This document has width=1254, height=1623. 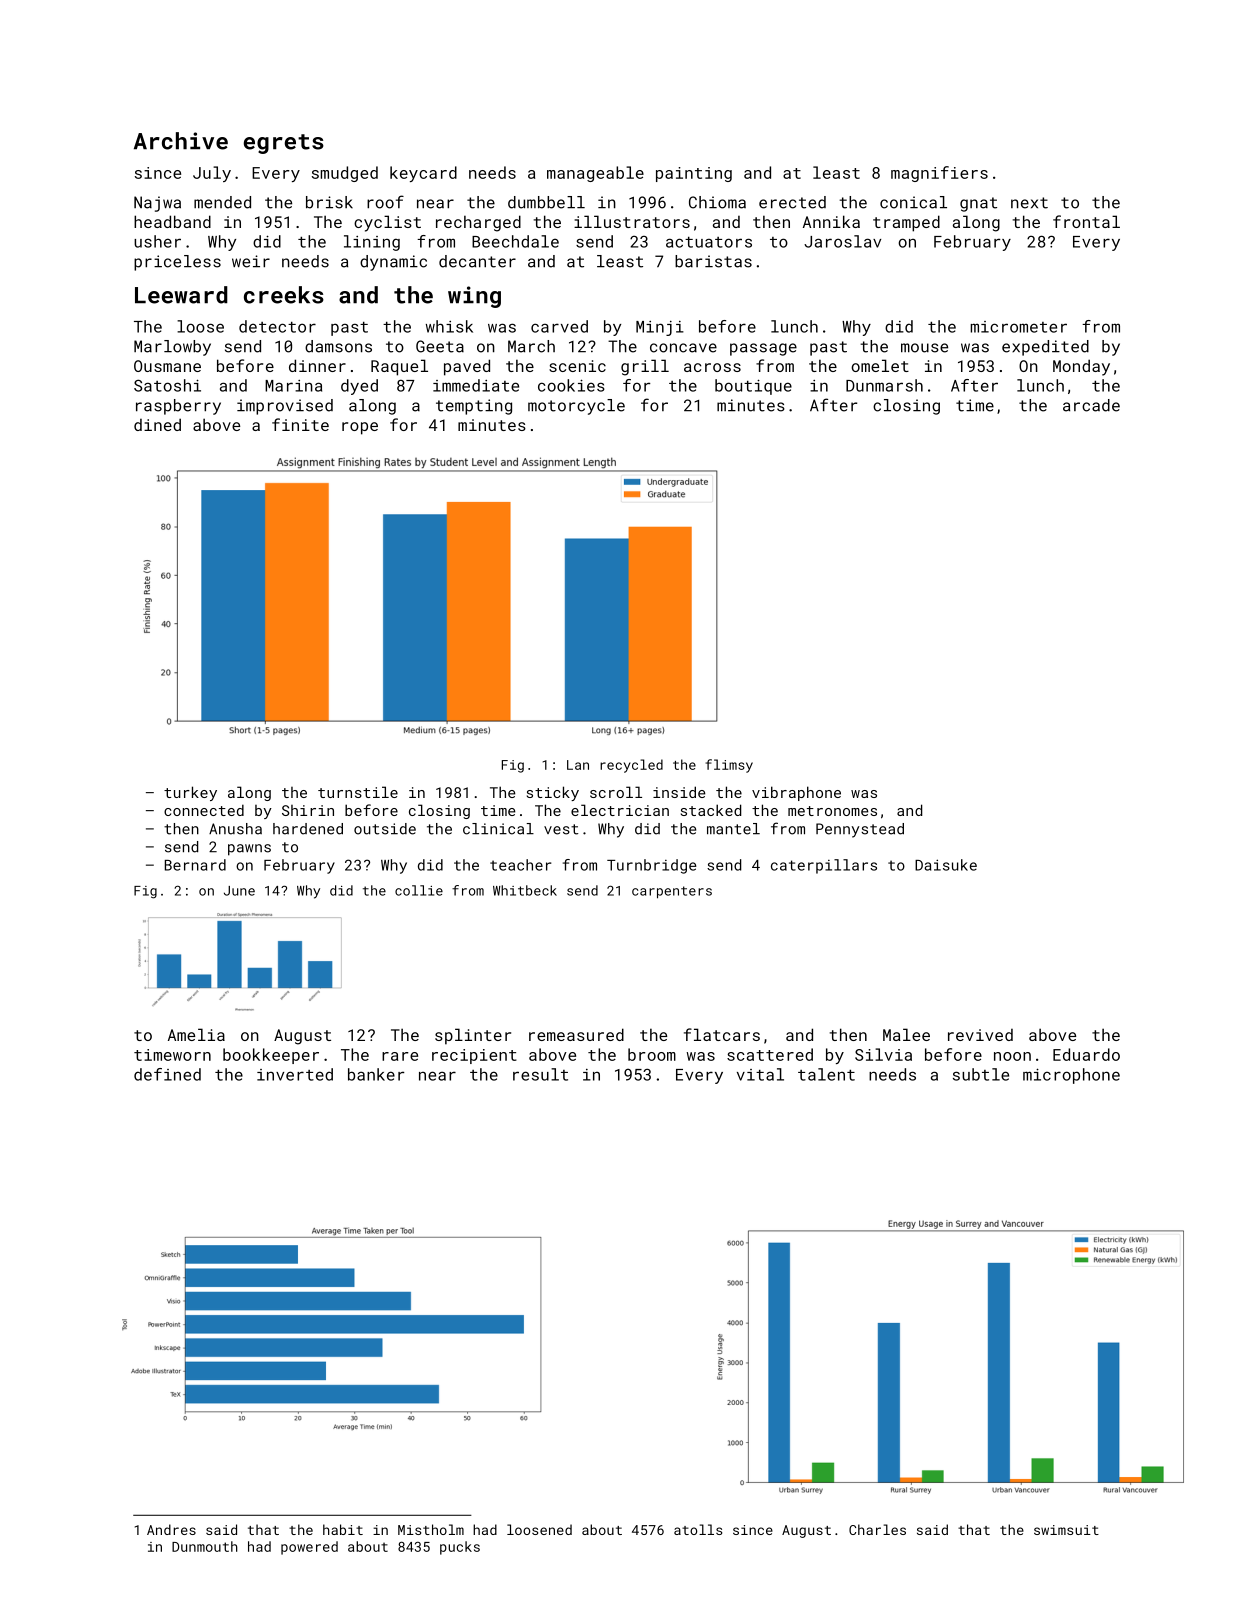 What do you see at coordinates (167, 1074) in the document?
I see `defined` at bounding box center [167, 1074].
